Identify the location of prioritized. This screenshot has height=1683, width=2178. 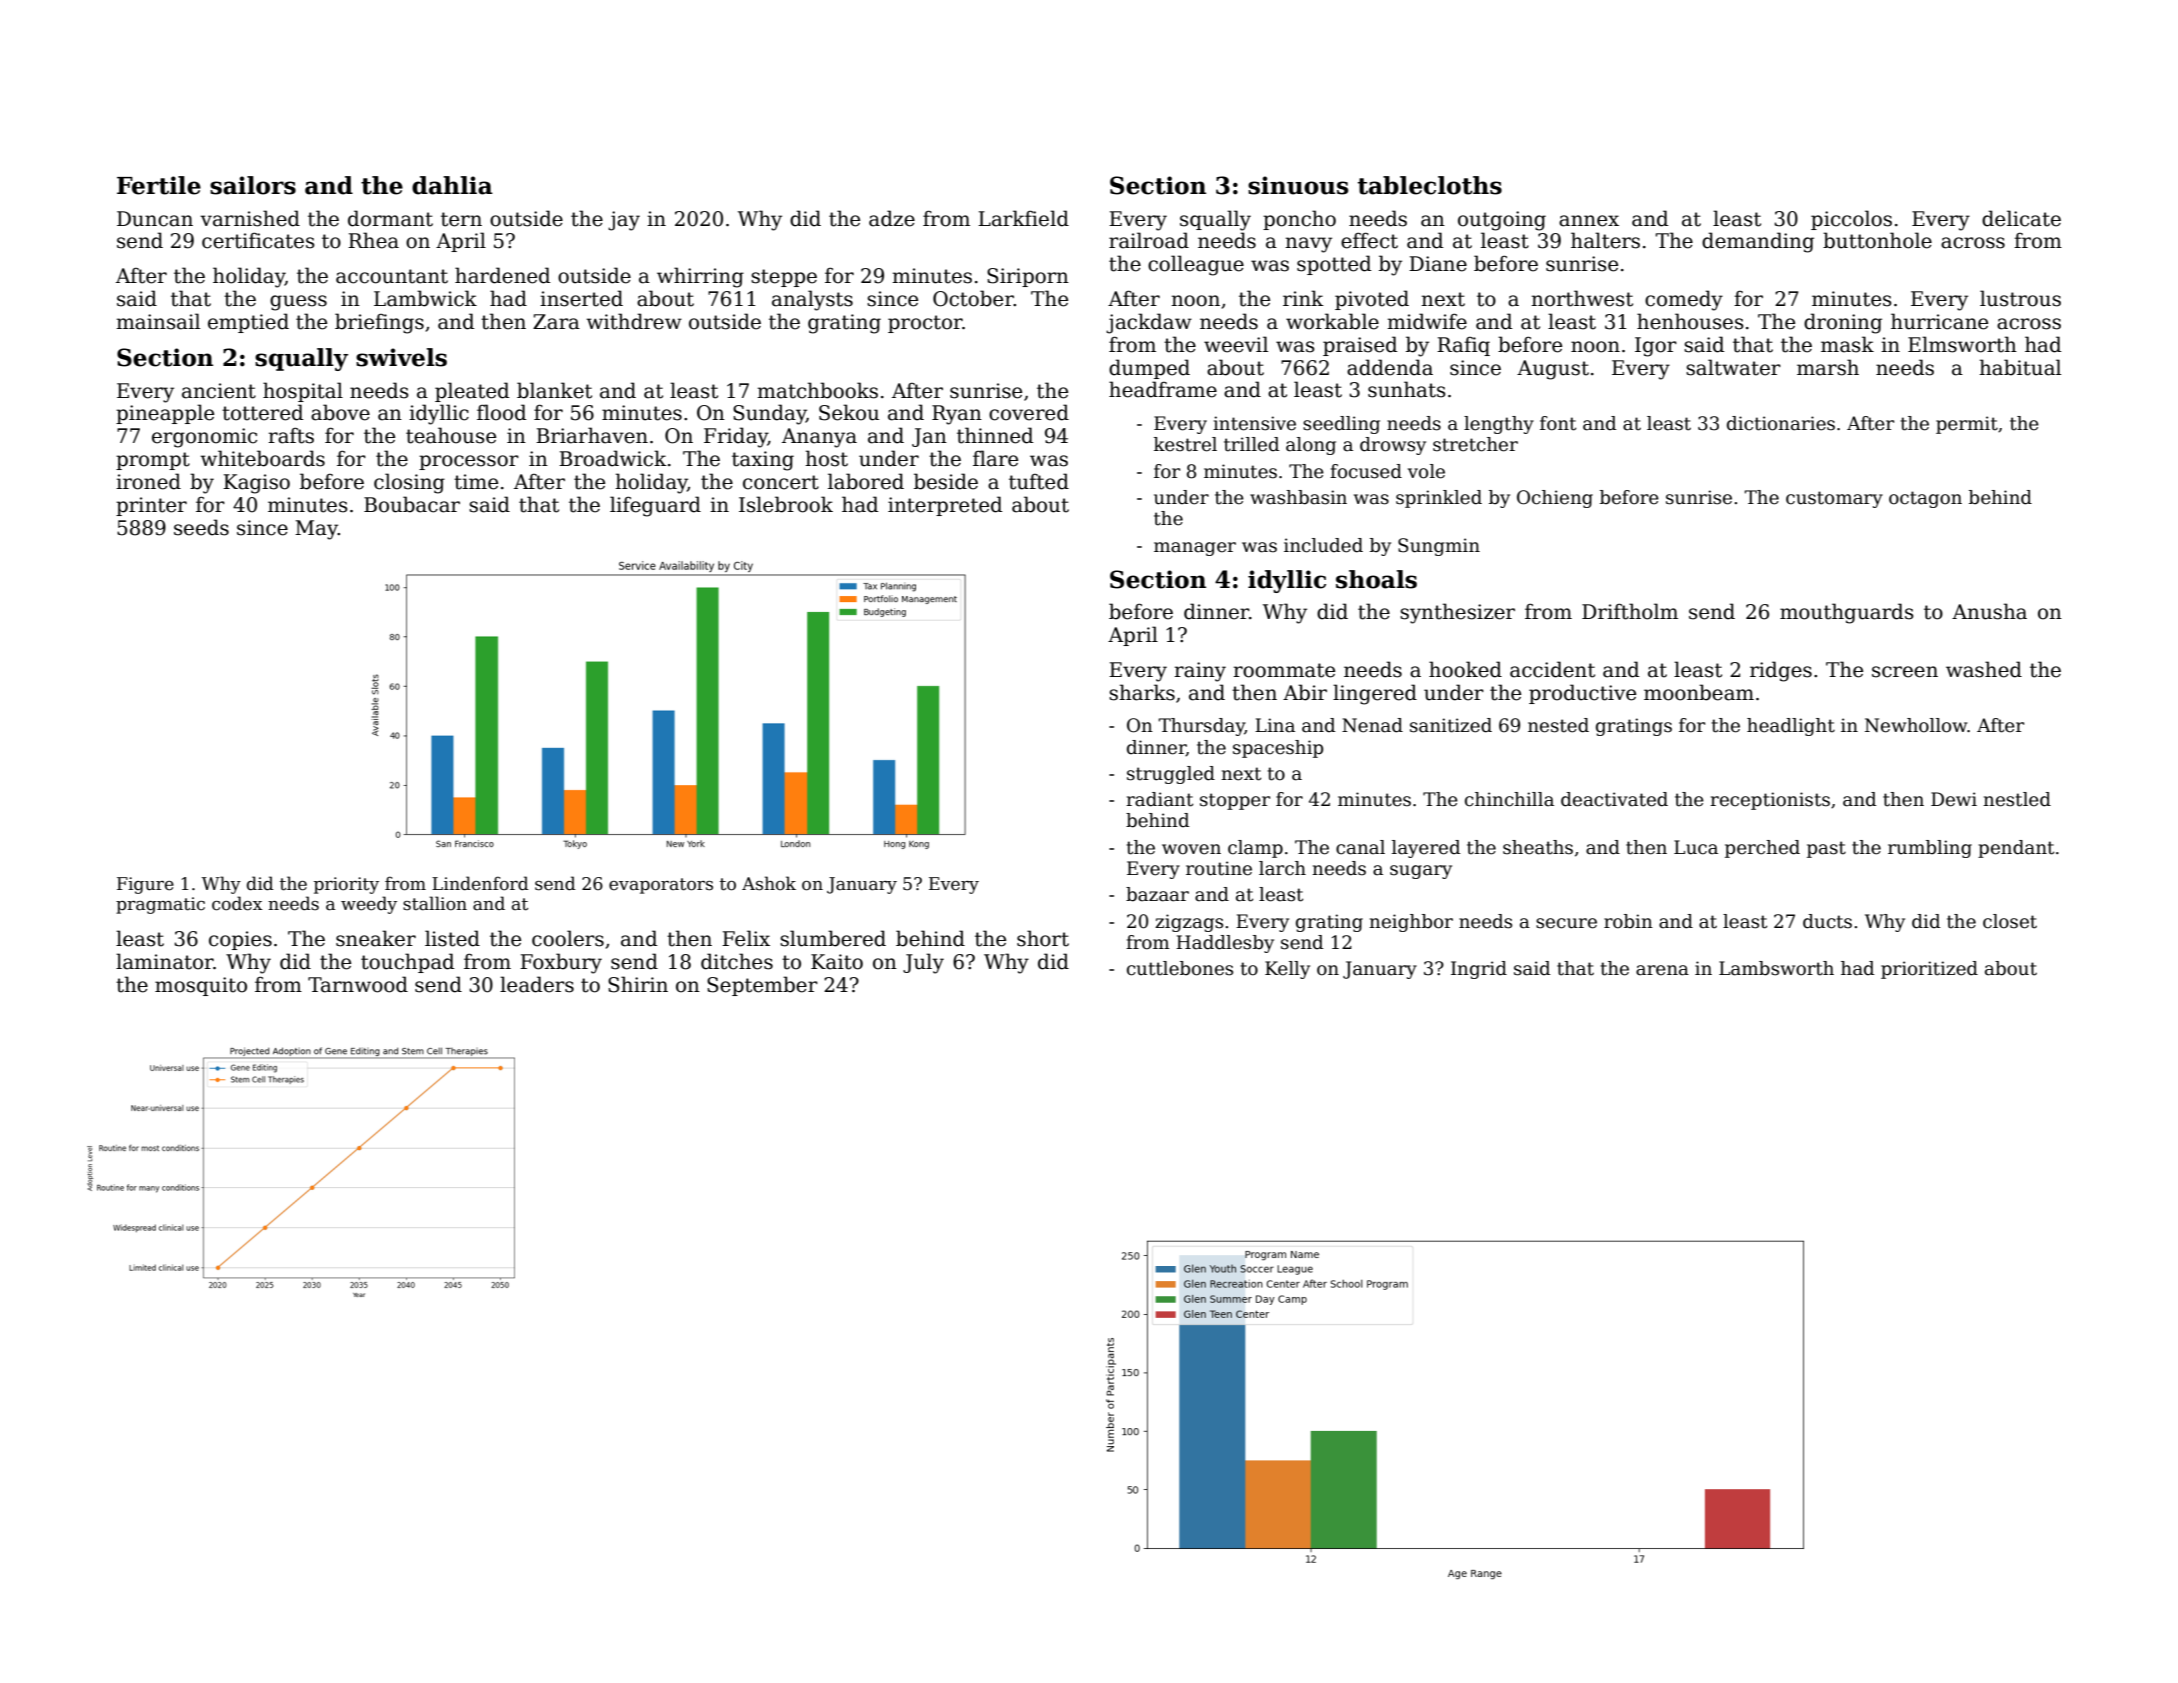
(1929, 970).
